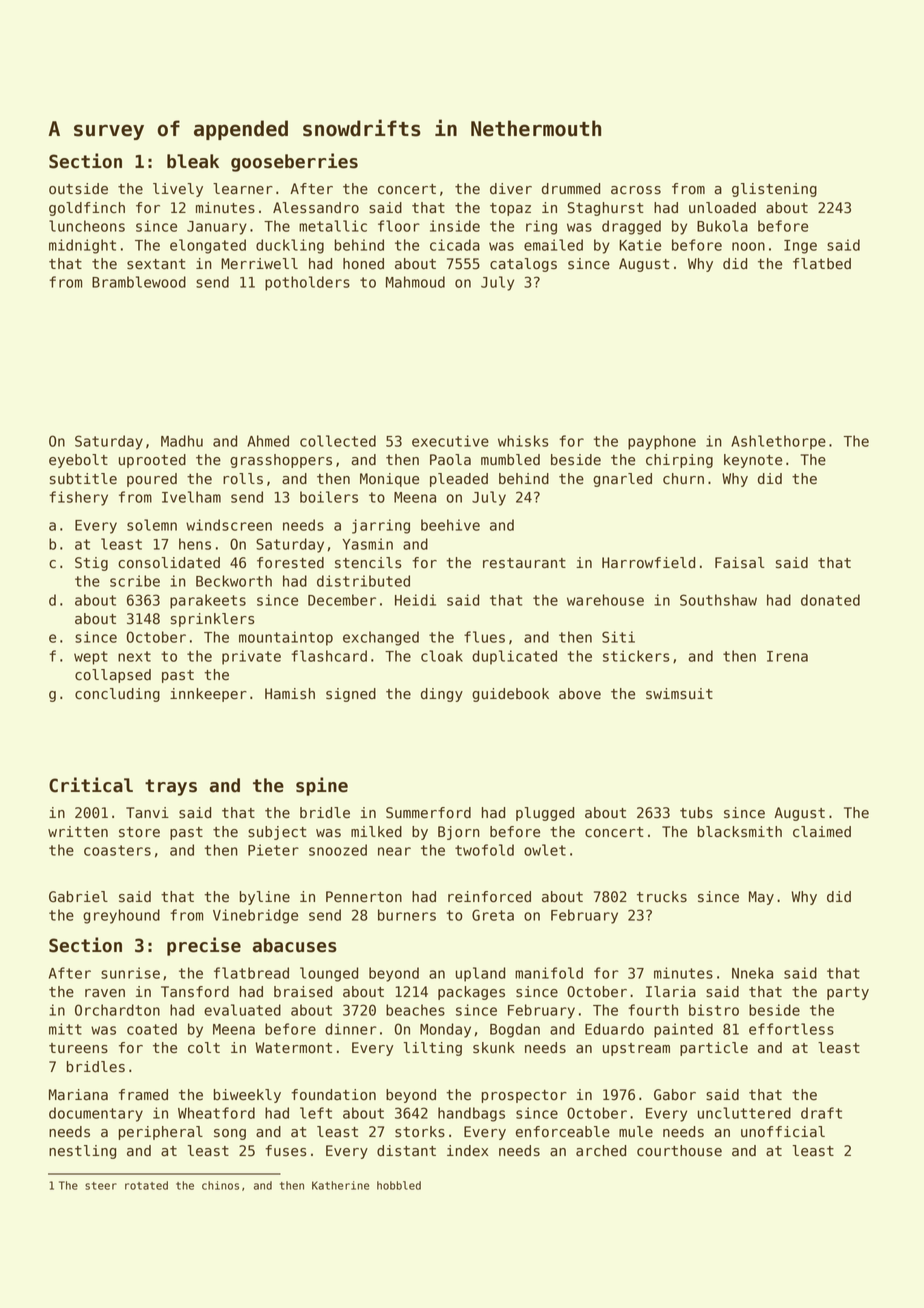  Describe the element at coordinates (117, 695) in the screenshot. I see `concluding` at that location.
